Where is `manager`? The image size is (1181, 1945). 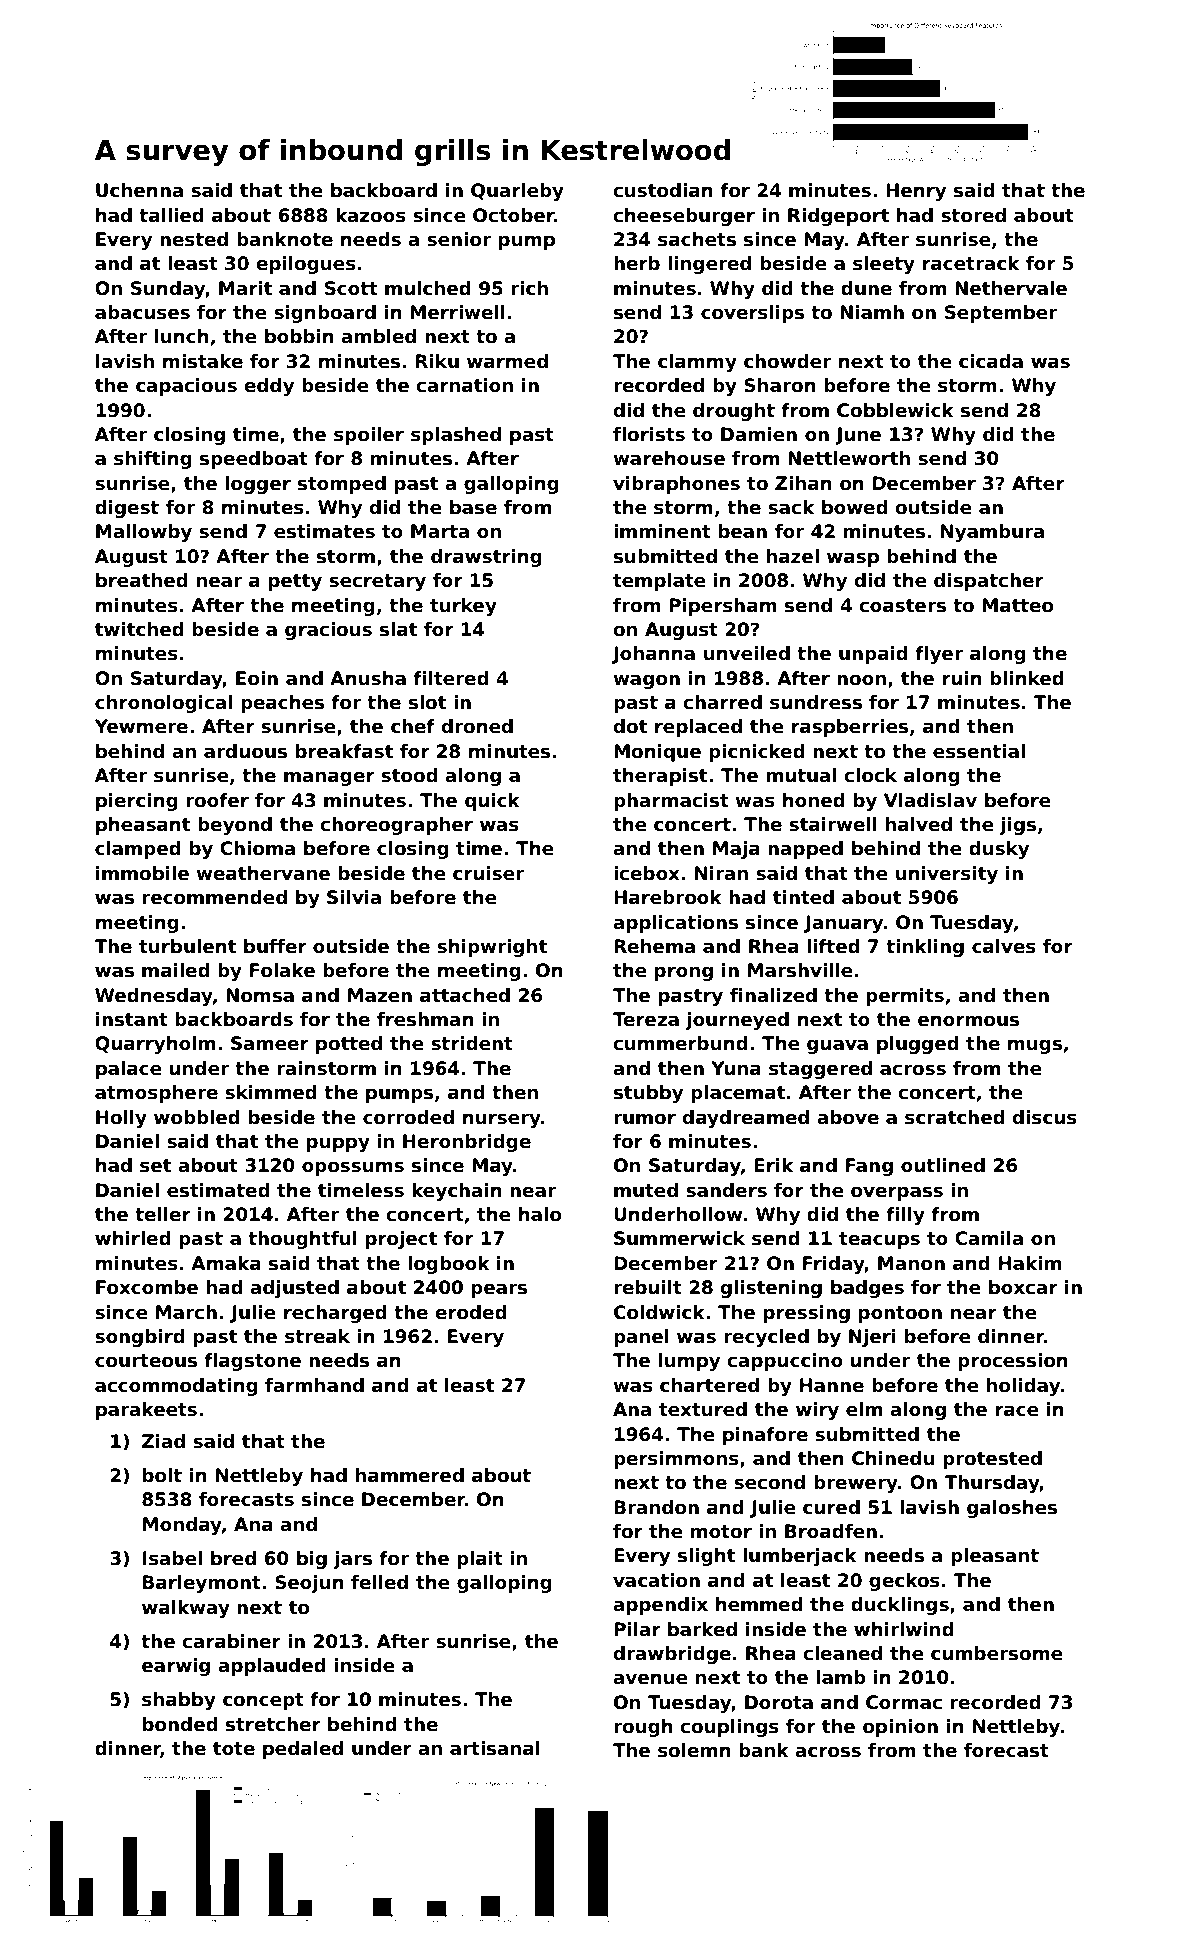 manager is located at coordinates (329, 778).
